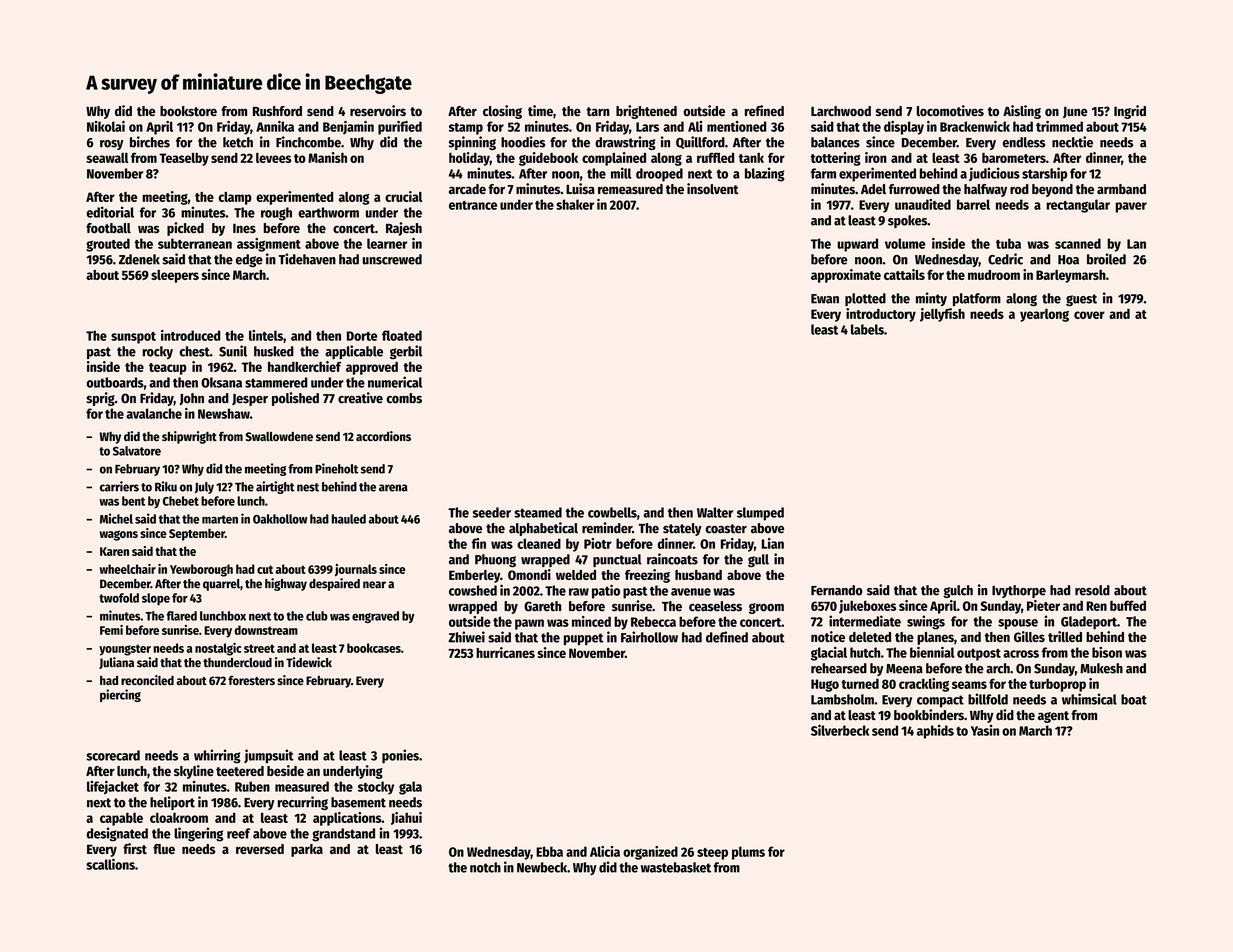 This image has height=952, width=1233. Describe the element at coordinates (343, 835) in the image. I see `grandstand` at that location.
